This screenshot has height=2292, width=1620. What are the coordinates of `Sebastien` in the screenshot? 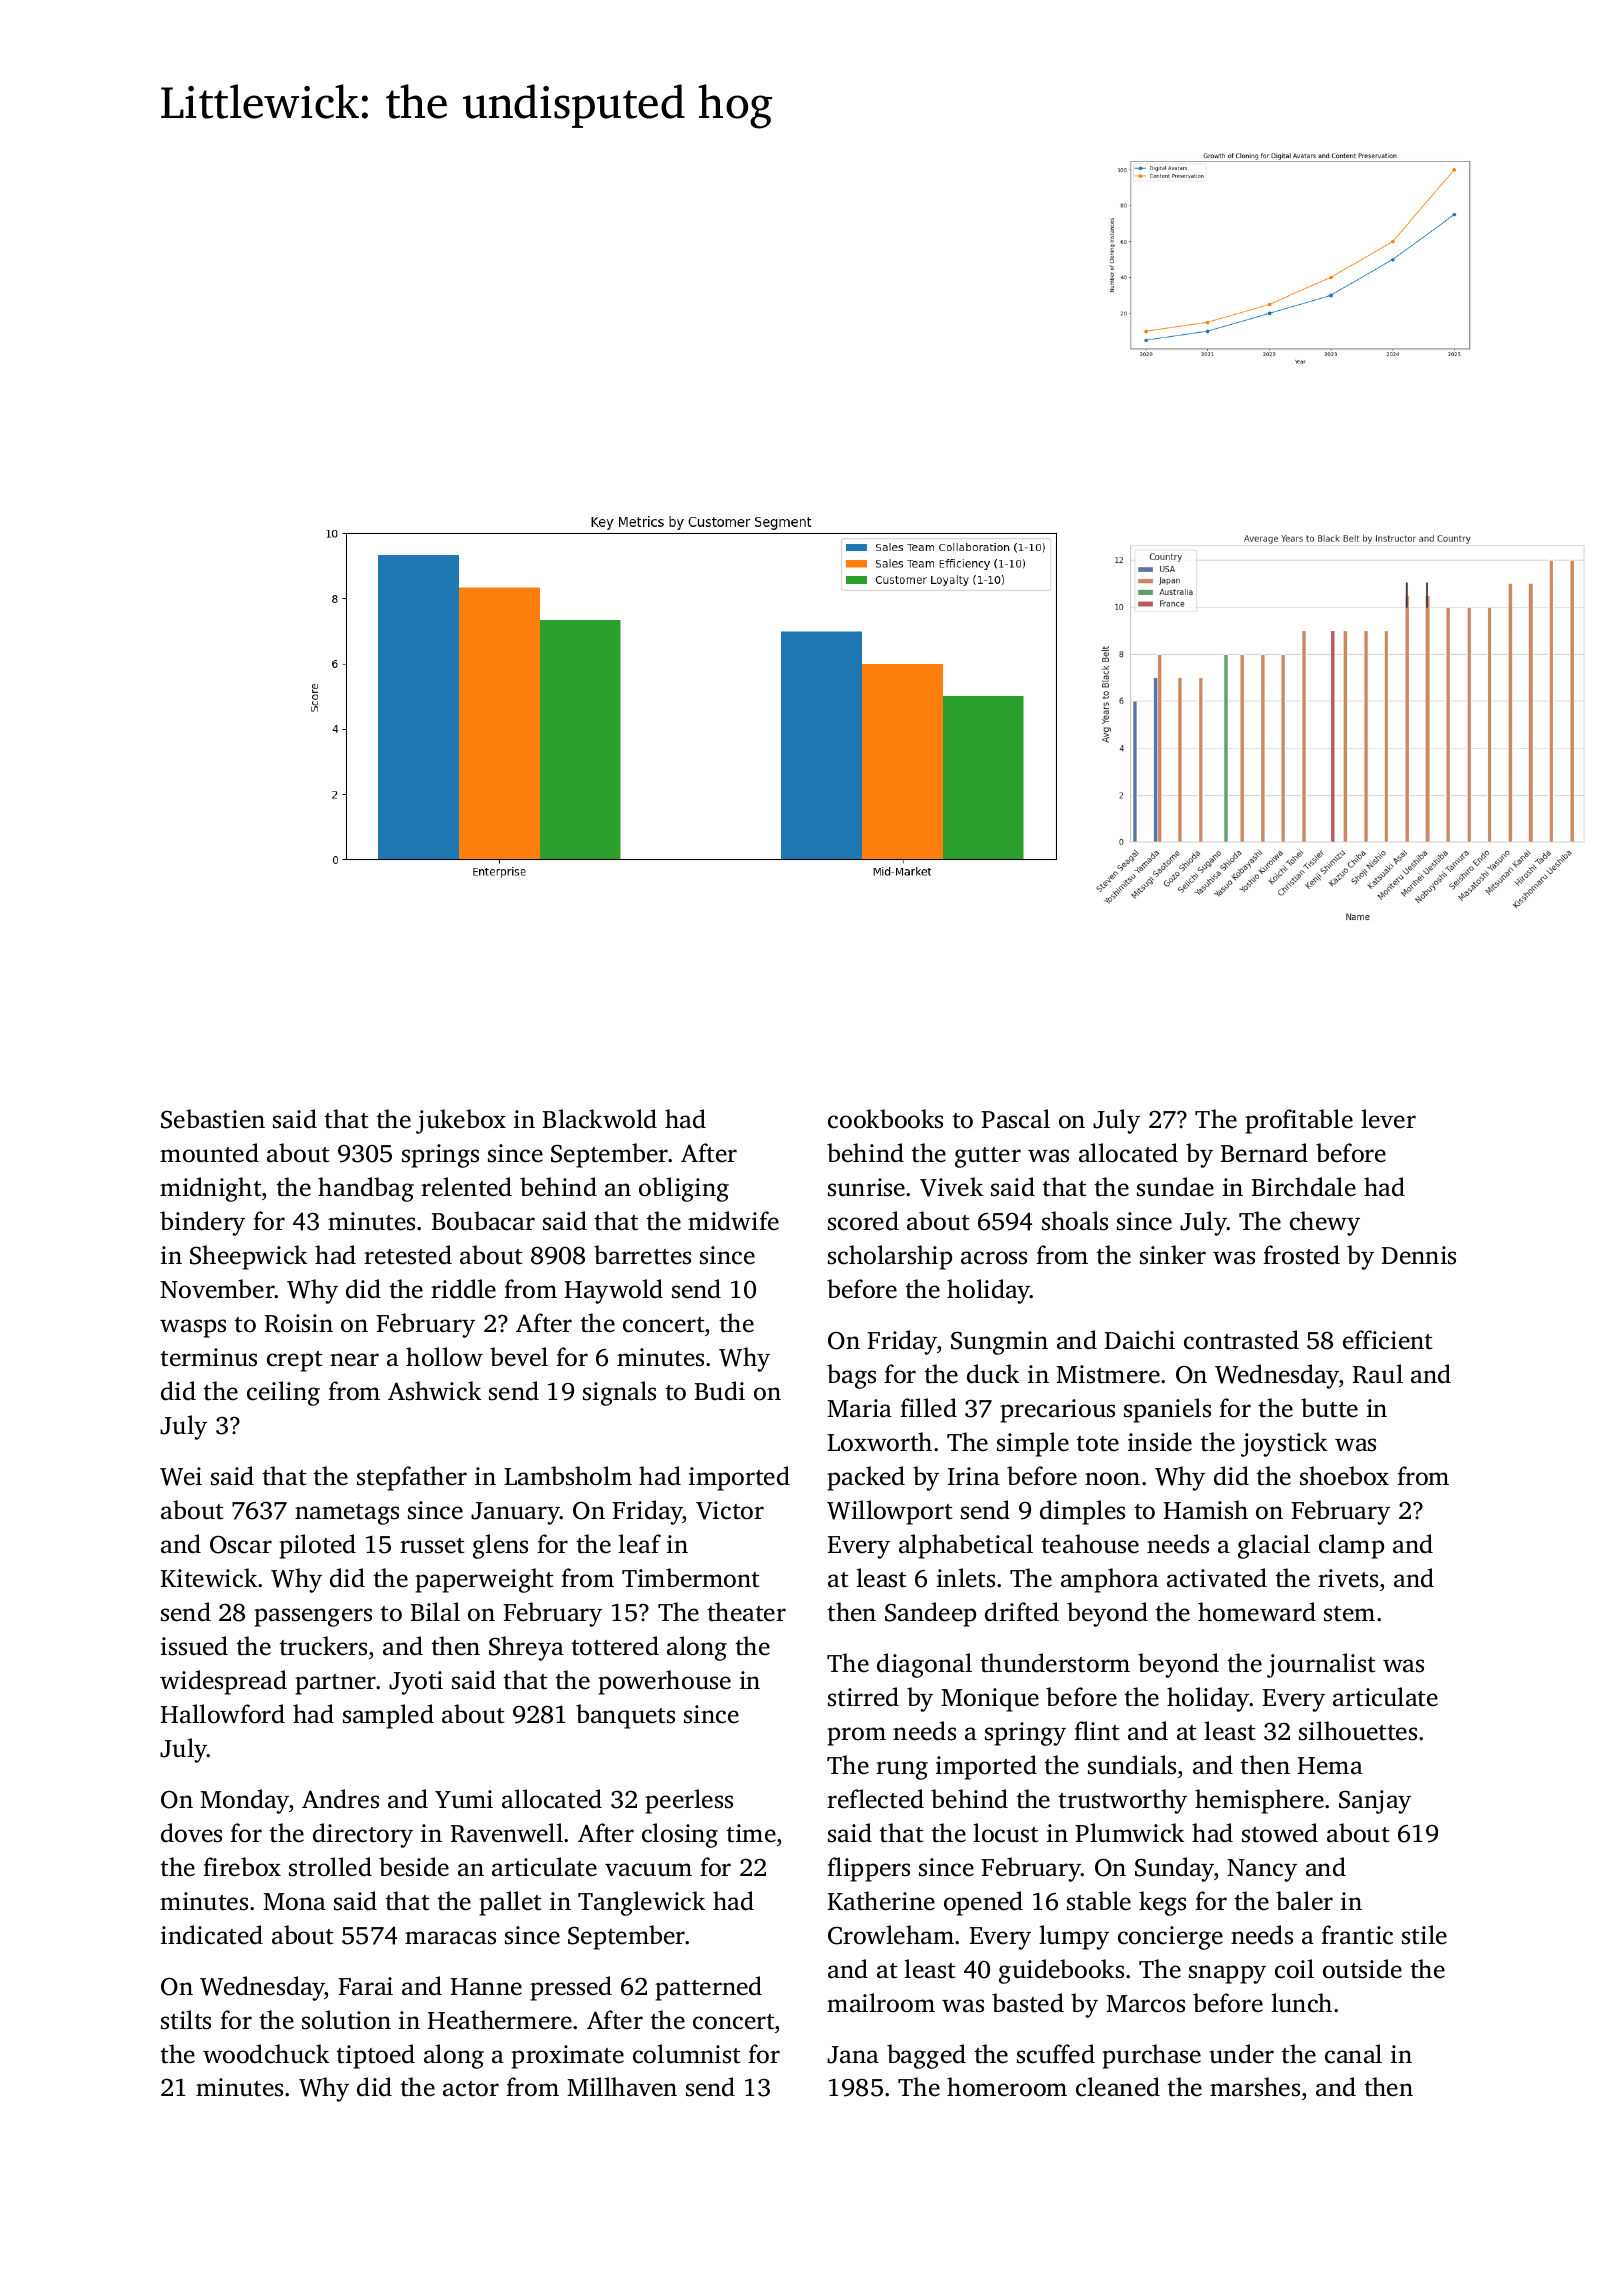 It's located at (213, 1119).
